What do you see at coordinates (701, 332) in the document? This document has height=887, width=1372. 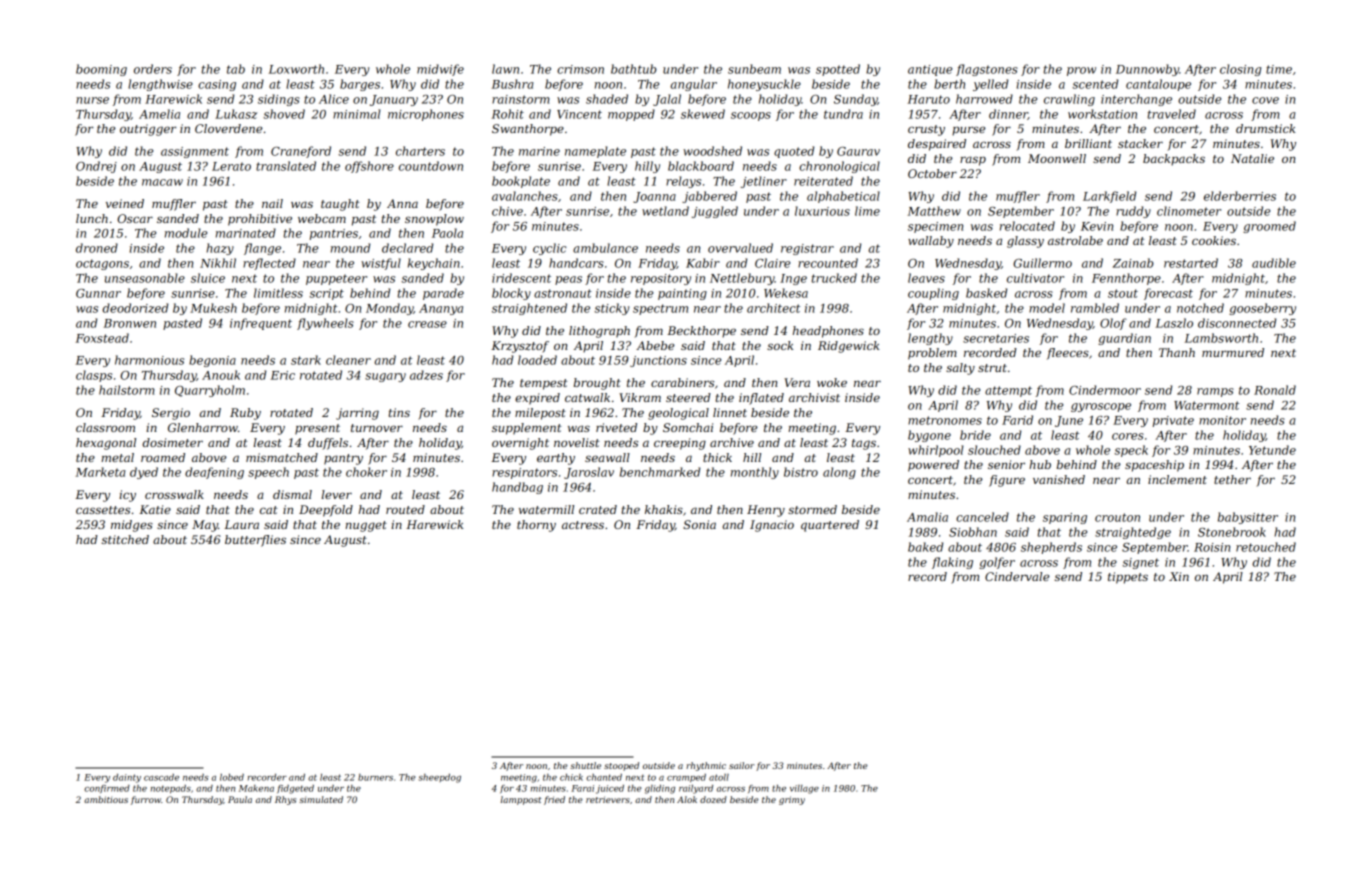 I see `Beckthorpe` at bounding box center [701, 332].
